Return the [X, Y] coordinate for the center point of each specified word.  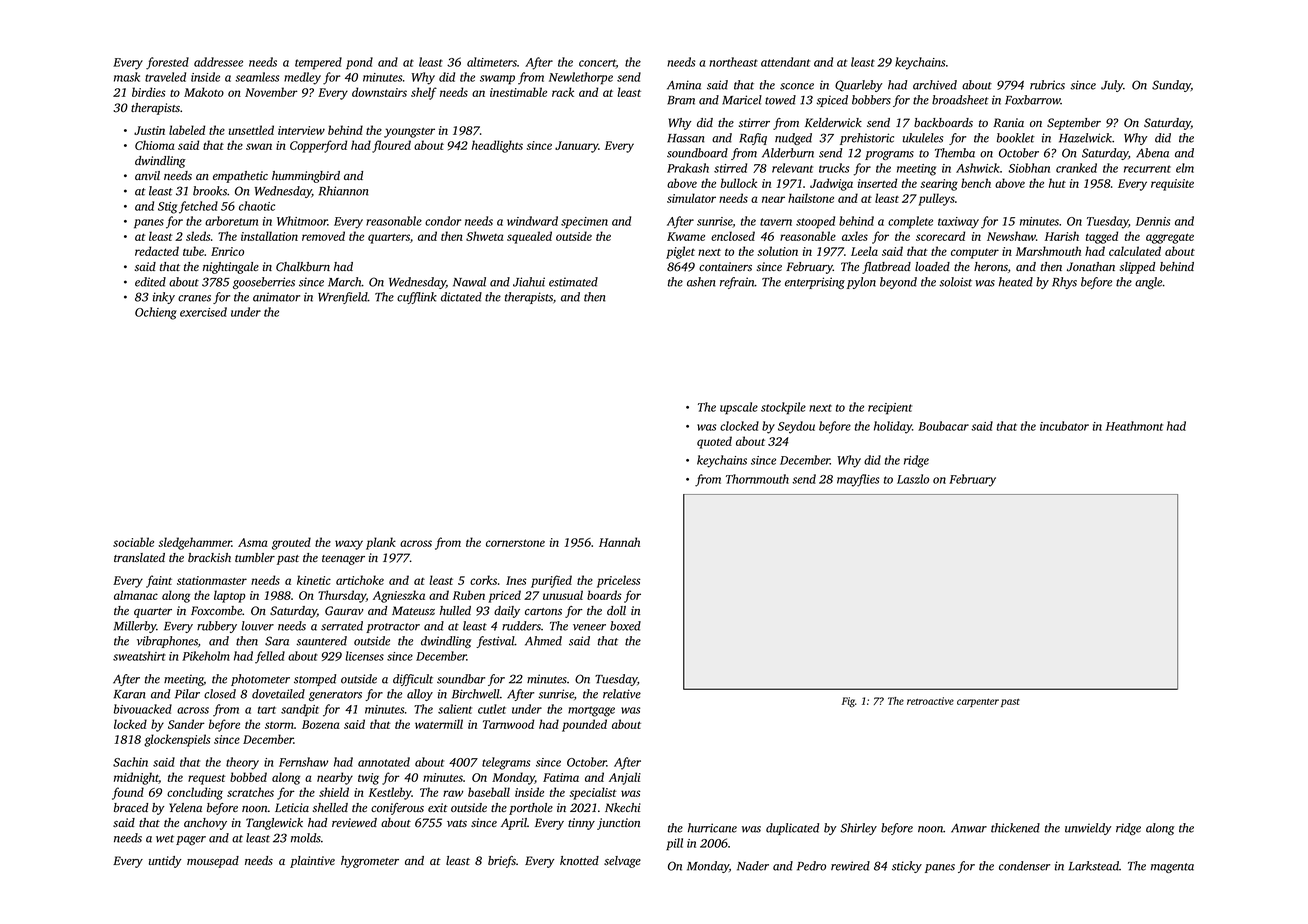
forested [167, 63]
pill [674, 844]
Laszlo [913, 479]
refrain [737, 283]
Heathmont [1134, 426]
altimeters [492, 62]
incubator [1064, 426]
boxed [625, 626]
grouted [291, 543]
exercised [203, 312]
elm [1185, 168]
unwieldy [1088, 829]
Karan [129, 694]
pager [191, 840]
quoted [714, 442]
